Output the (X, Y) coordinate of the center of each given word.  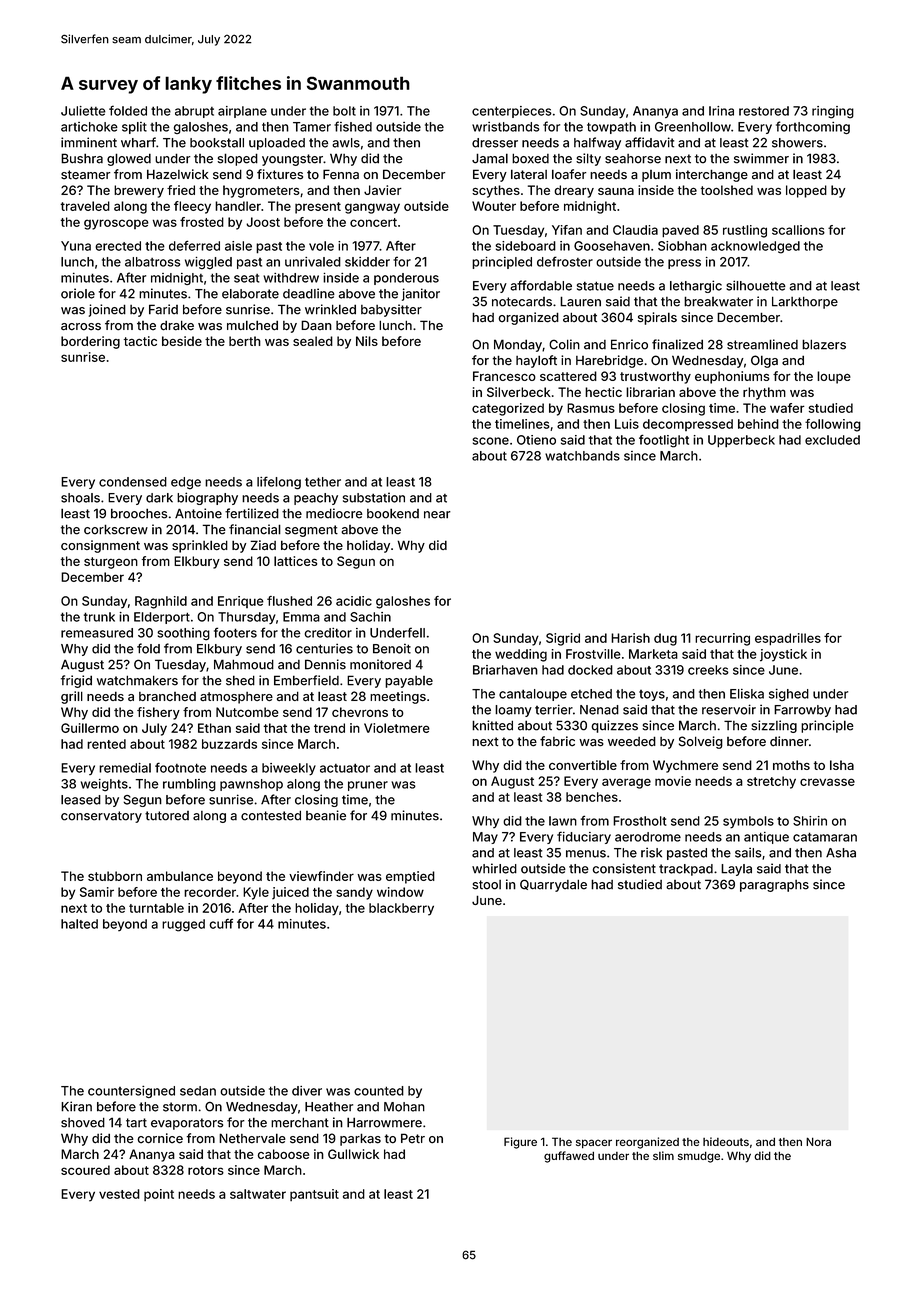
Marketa (653, 654)
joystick (783, 655)
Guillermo (90, 728)
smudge (699, 1157)
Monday (518, 345)
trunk (99, 617)
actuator (345, 768)
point (159, 1195)
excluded (832, 440)
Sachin (370, 617)
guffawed (569, 1157)
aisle (238, 246)
